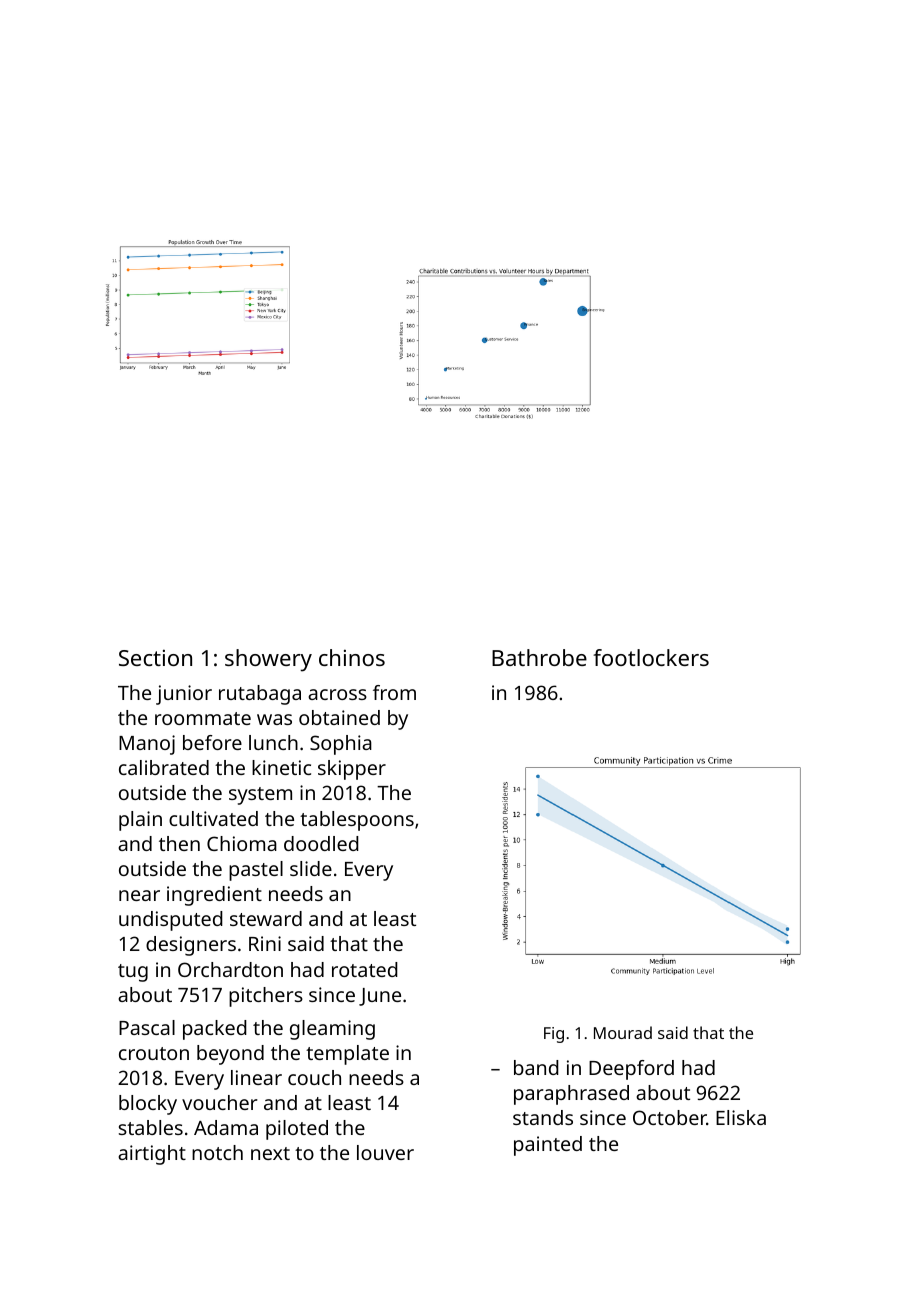  What do you see at coordinates (270, 1153) in the page?
I see `next` at bounding box center [270, 1153].
